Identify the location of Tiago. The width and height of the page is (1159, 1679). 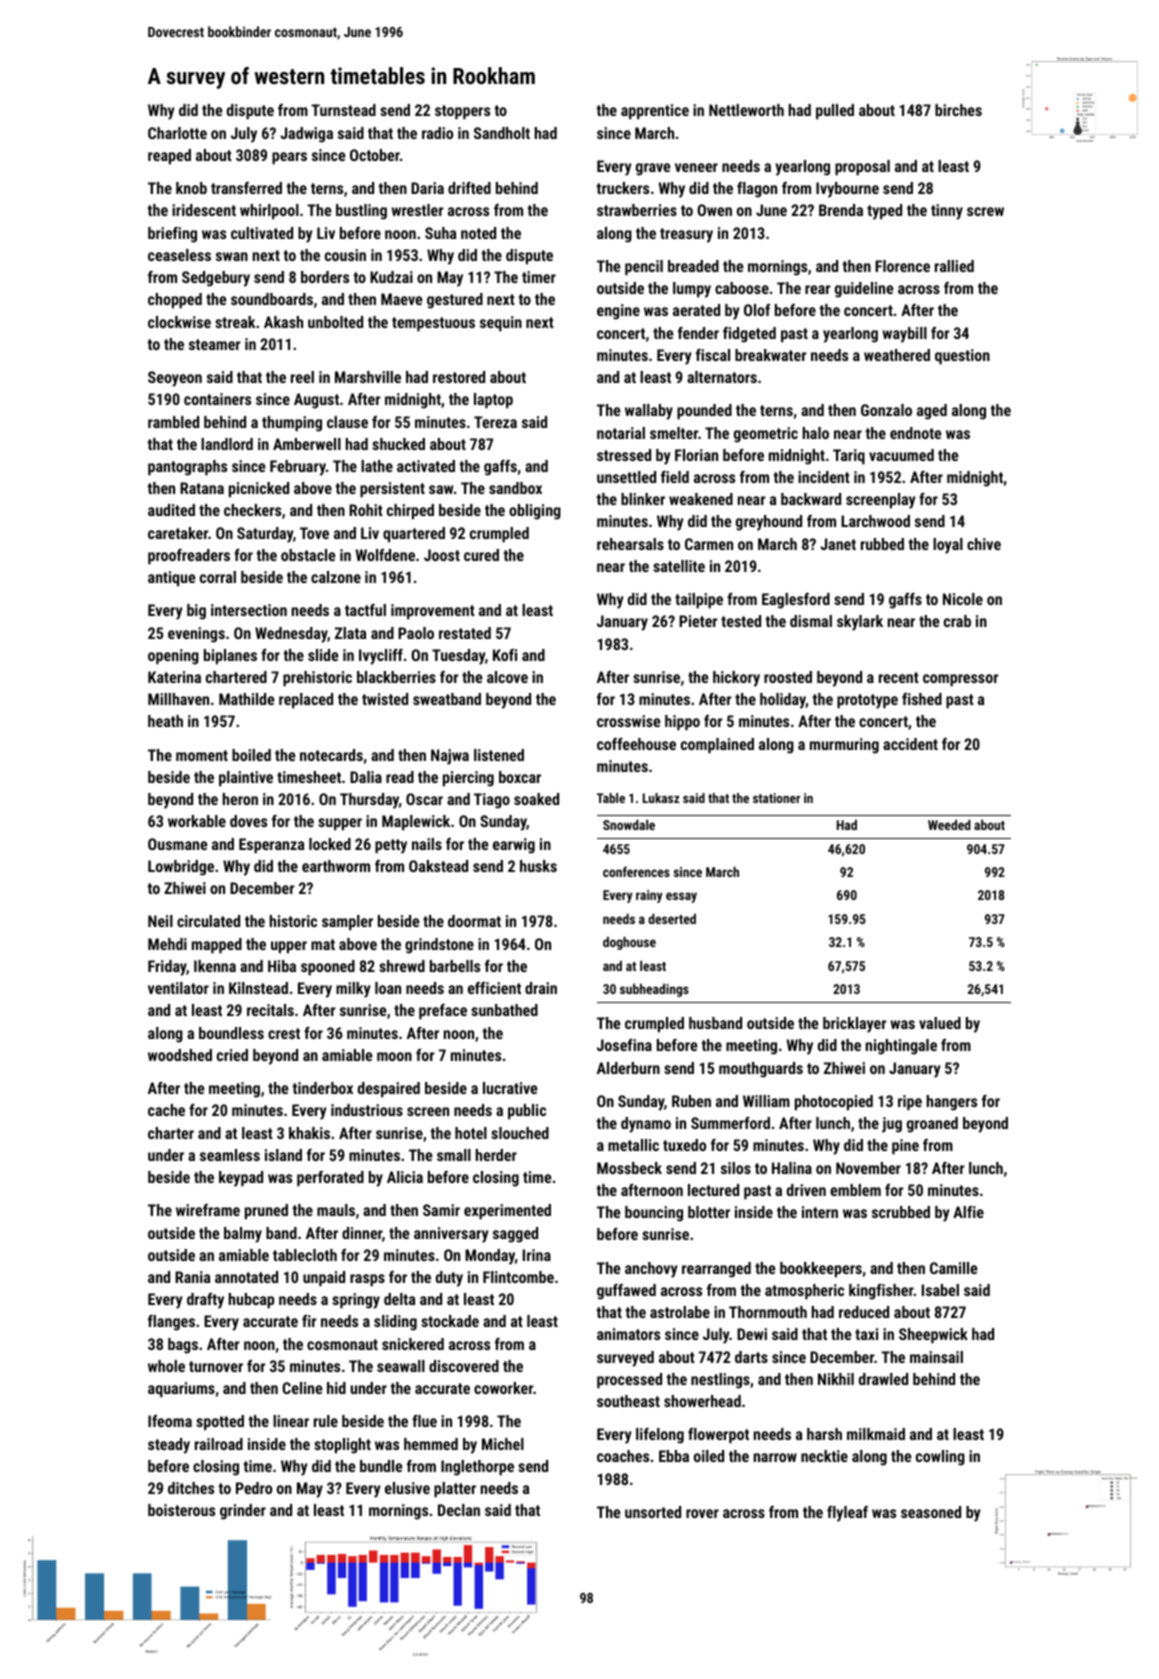
(492, 801).
